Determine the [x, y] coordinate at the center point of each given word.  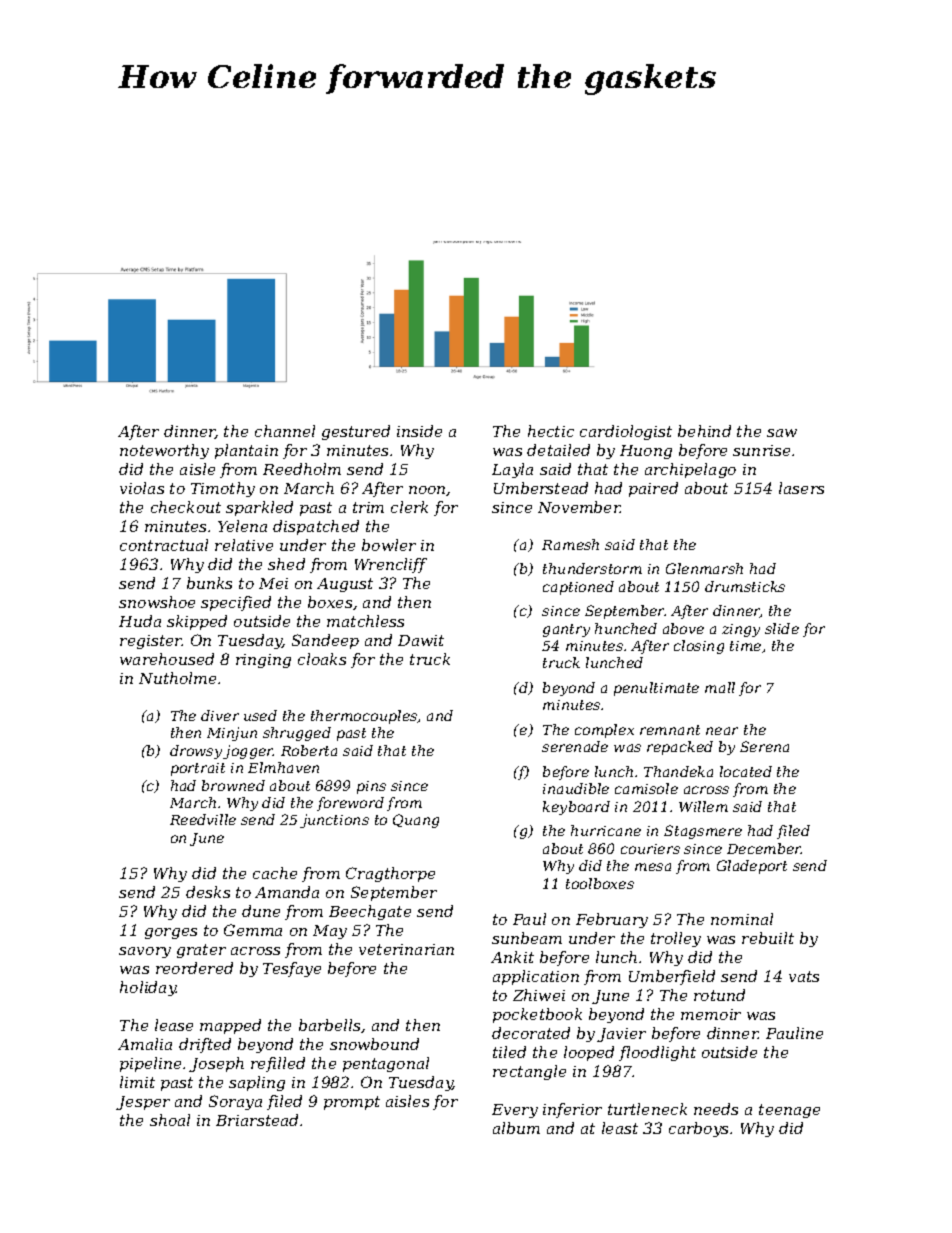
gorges [171, 933]
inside [419, 431]
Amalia [145, 1044]
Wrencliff [391, 565]
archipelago [690, 470]
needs [716, 1109]
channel [285, 431]
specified [236, 603]
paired [653, 489]
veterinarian [406, 949]
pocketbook [537, 1015]
